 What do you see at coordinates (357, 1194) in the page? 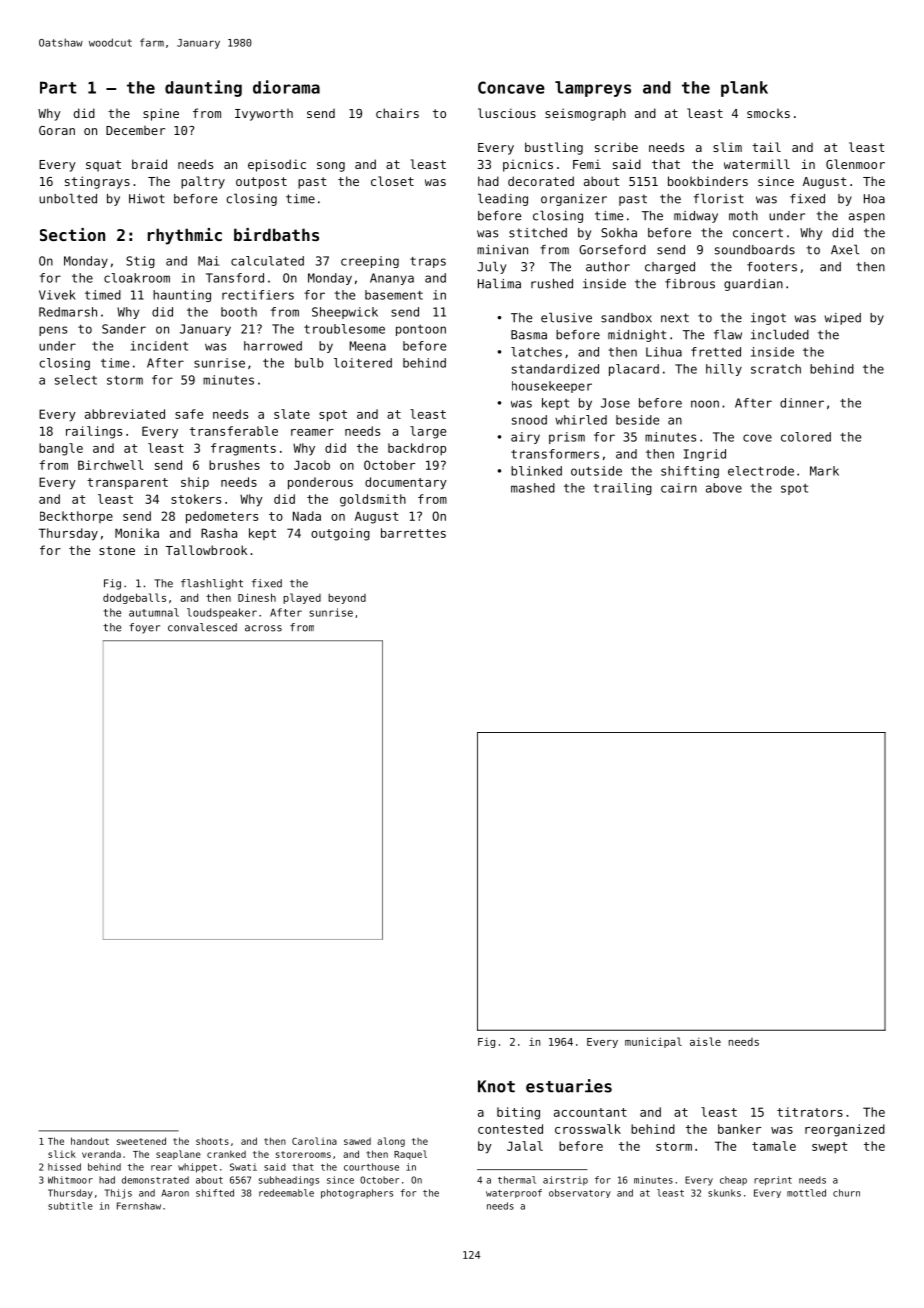
I see `photographers` at bounding box center [357, 1194].
